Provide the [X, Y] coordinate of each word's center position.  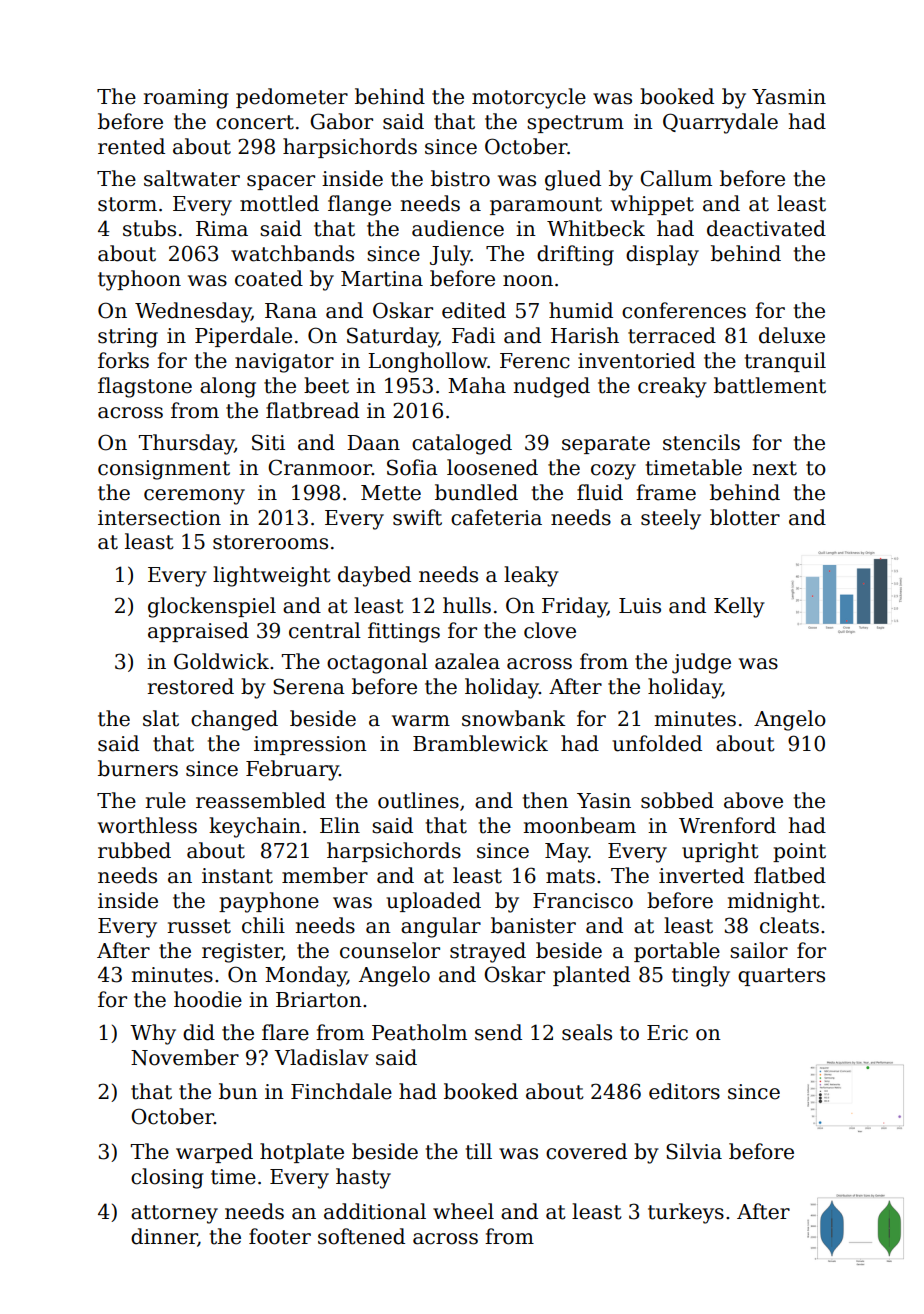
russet [199, 926]
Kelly [739, 607]
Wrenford [727, 825]
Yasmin [789, 97]
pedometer [292, 98]
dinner [164, 1237]
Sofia [412, 467]
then [545, 800]
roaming [186, 99]
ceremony [194, 497]
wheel [463, 1211]
